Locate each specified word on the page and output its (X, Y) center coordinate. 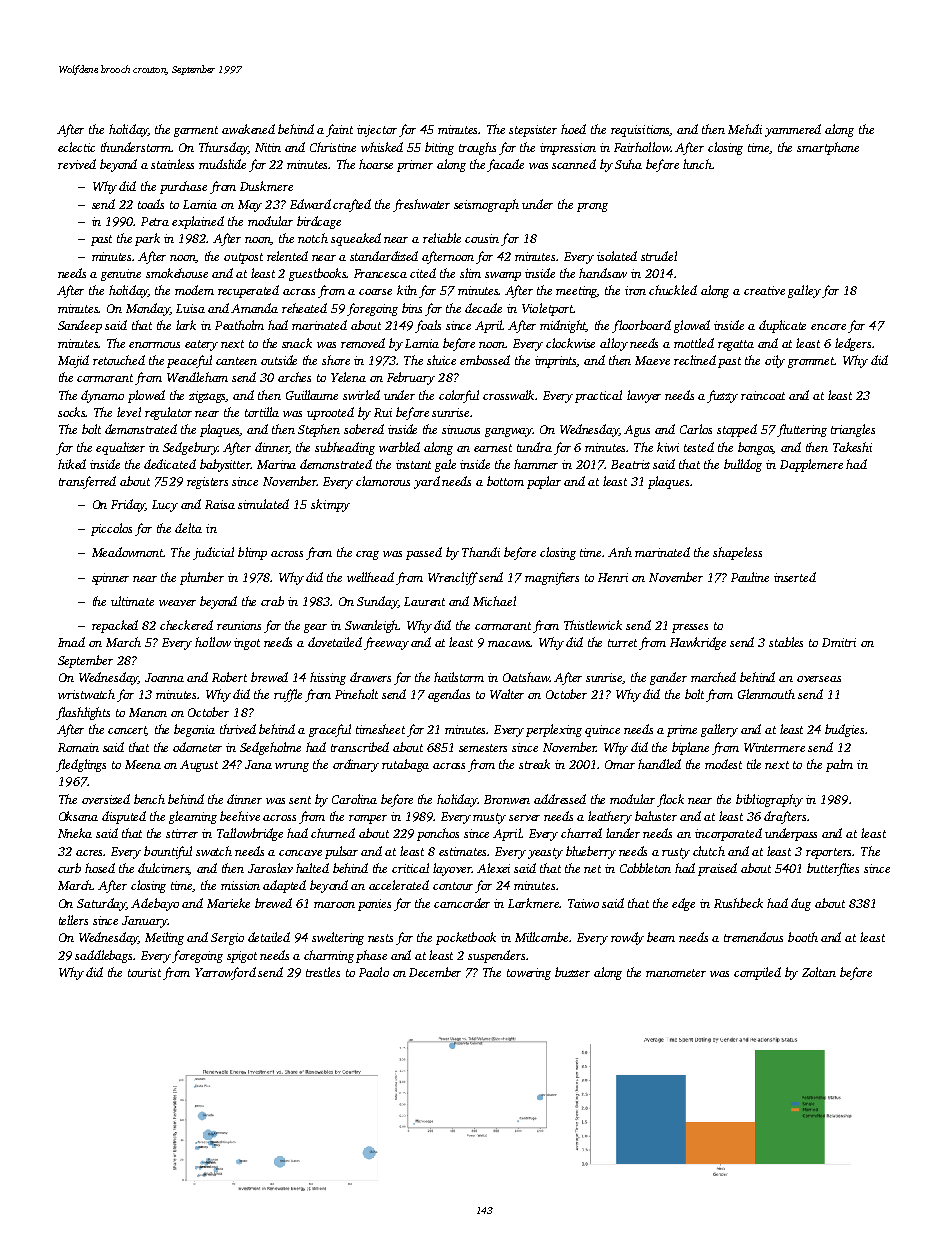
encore (828, 327)
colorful (459, 396)
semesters (483, 748)
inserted (795, 577)
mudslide (222, 164)
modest (723, 764)
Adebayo (155, 904)
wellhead (370, 577)
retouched (119, 360)
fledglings (81, 765)
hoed (573, 129)
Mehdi (745, 129)
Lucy (165, 506)
